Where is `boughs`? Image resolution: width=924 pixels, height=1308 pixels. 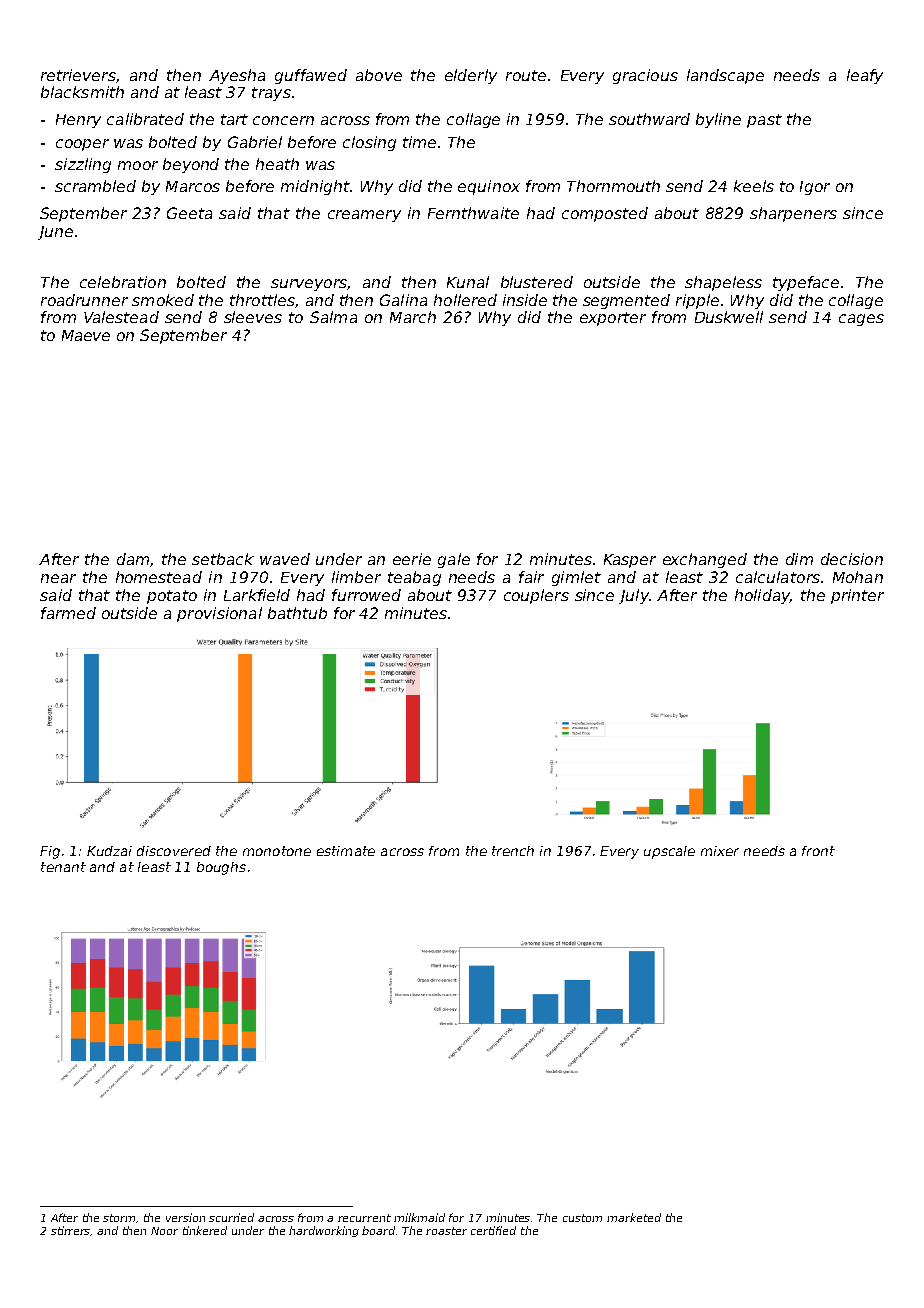 boughs is located at coordinates (221, 868).
